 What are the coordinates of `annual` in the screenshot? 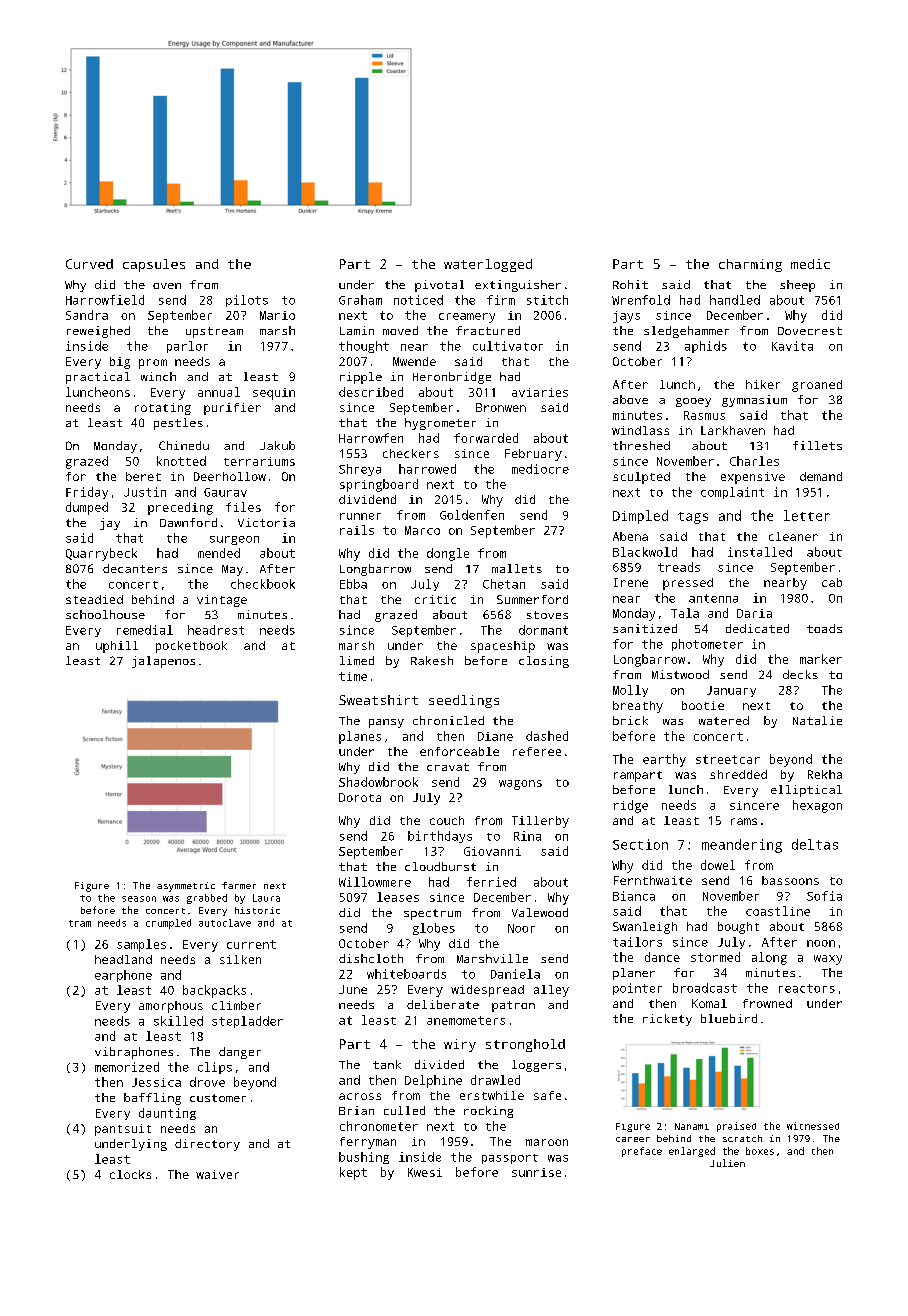 It's located at (219, 392).
